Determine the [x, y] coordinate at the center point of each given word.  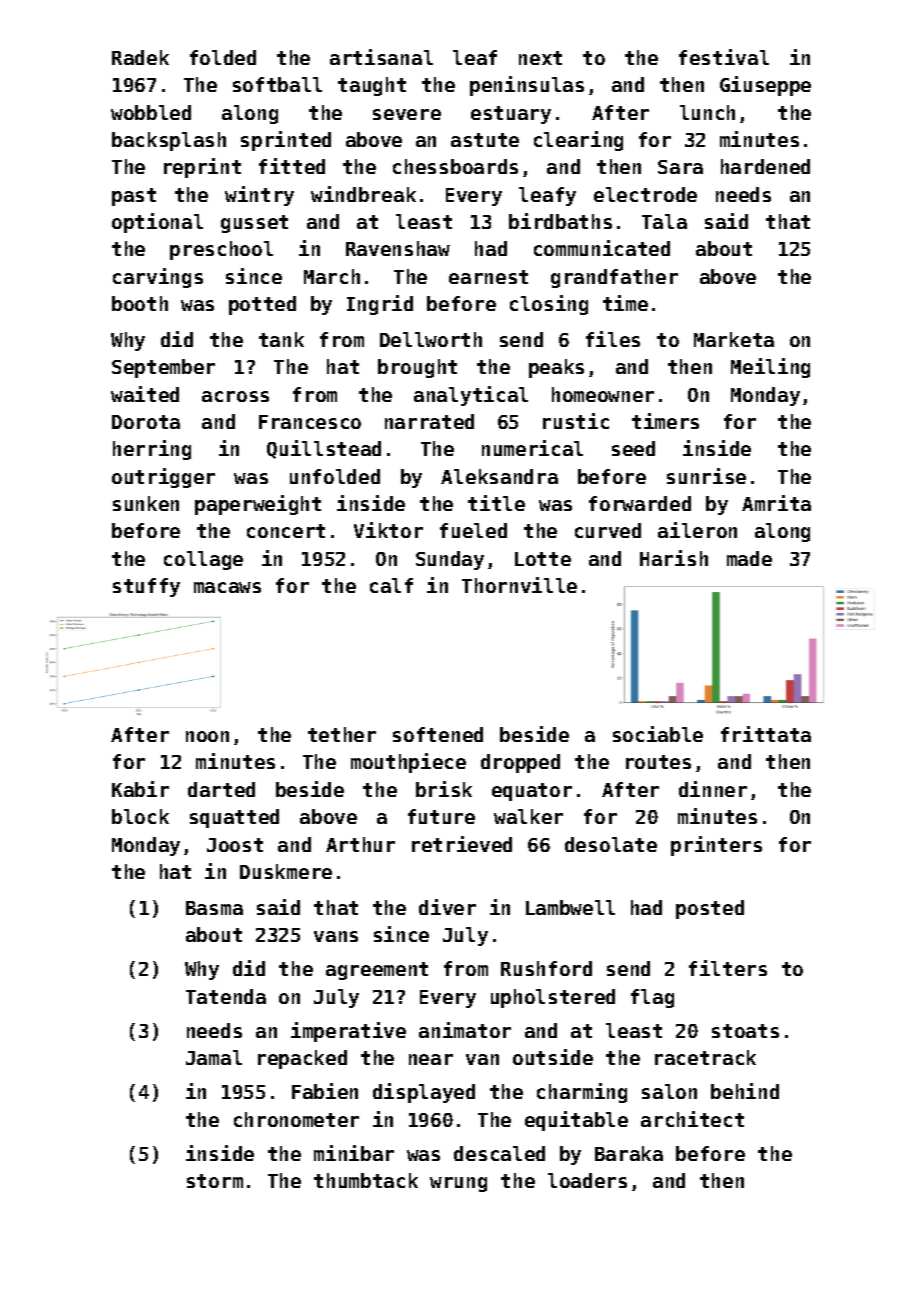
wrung [458, 1184]
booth [140, 303]
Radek [140, 57]
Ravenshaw [398, 248]
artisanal [381, 57]
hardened [765, 166]
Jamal [214, 1057]
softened [438, 734]
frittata [766, 734]
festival [724, 57]
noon [207, 736]
